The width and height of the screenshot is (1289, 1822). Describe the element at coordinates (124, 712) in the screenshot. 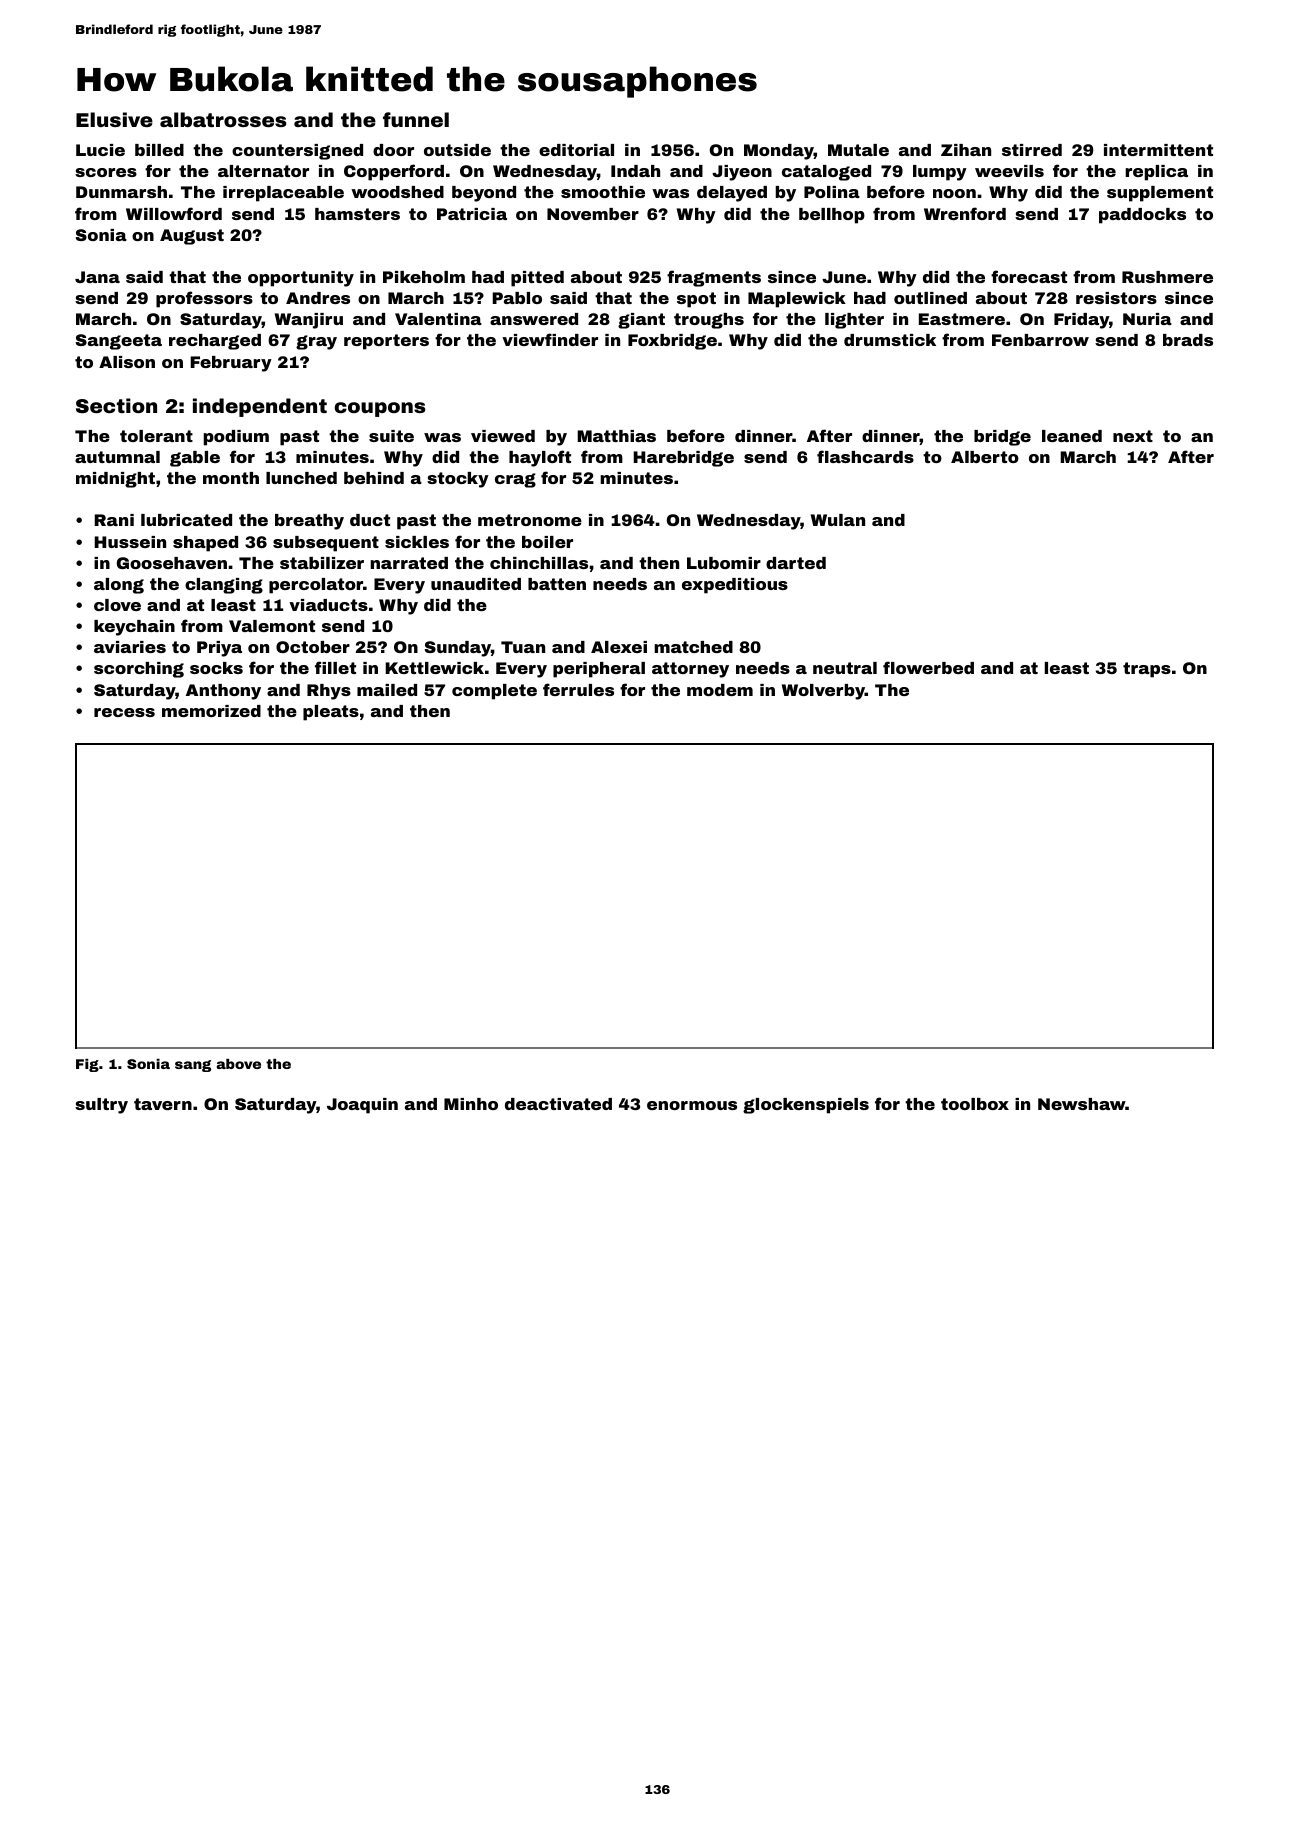

I see `recess` at that location.
